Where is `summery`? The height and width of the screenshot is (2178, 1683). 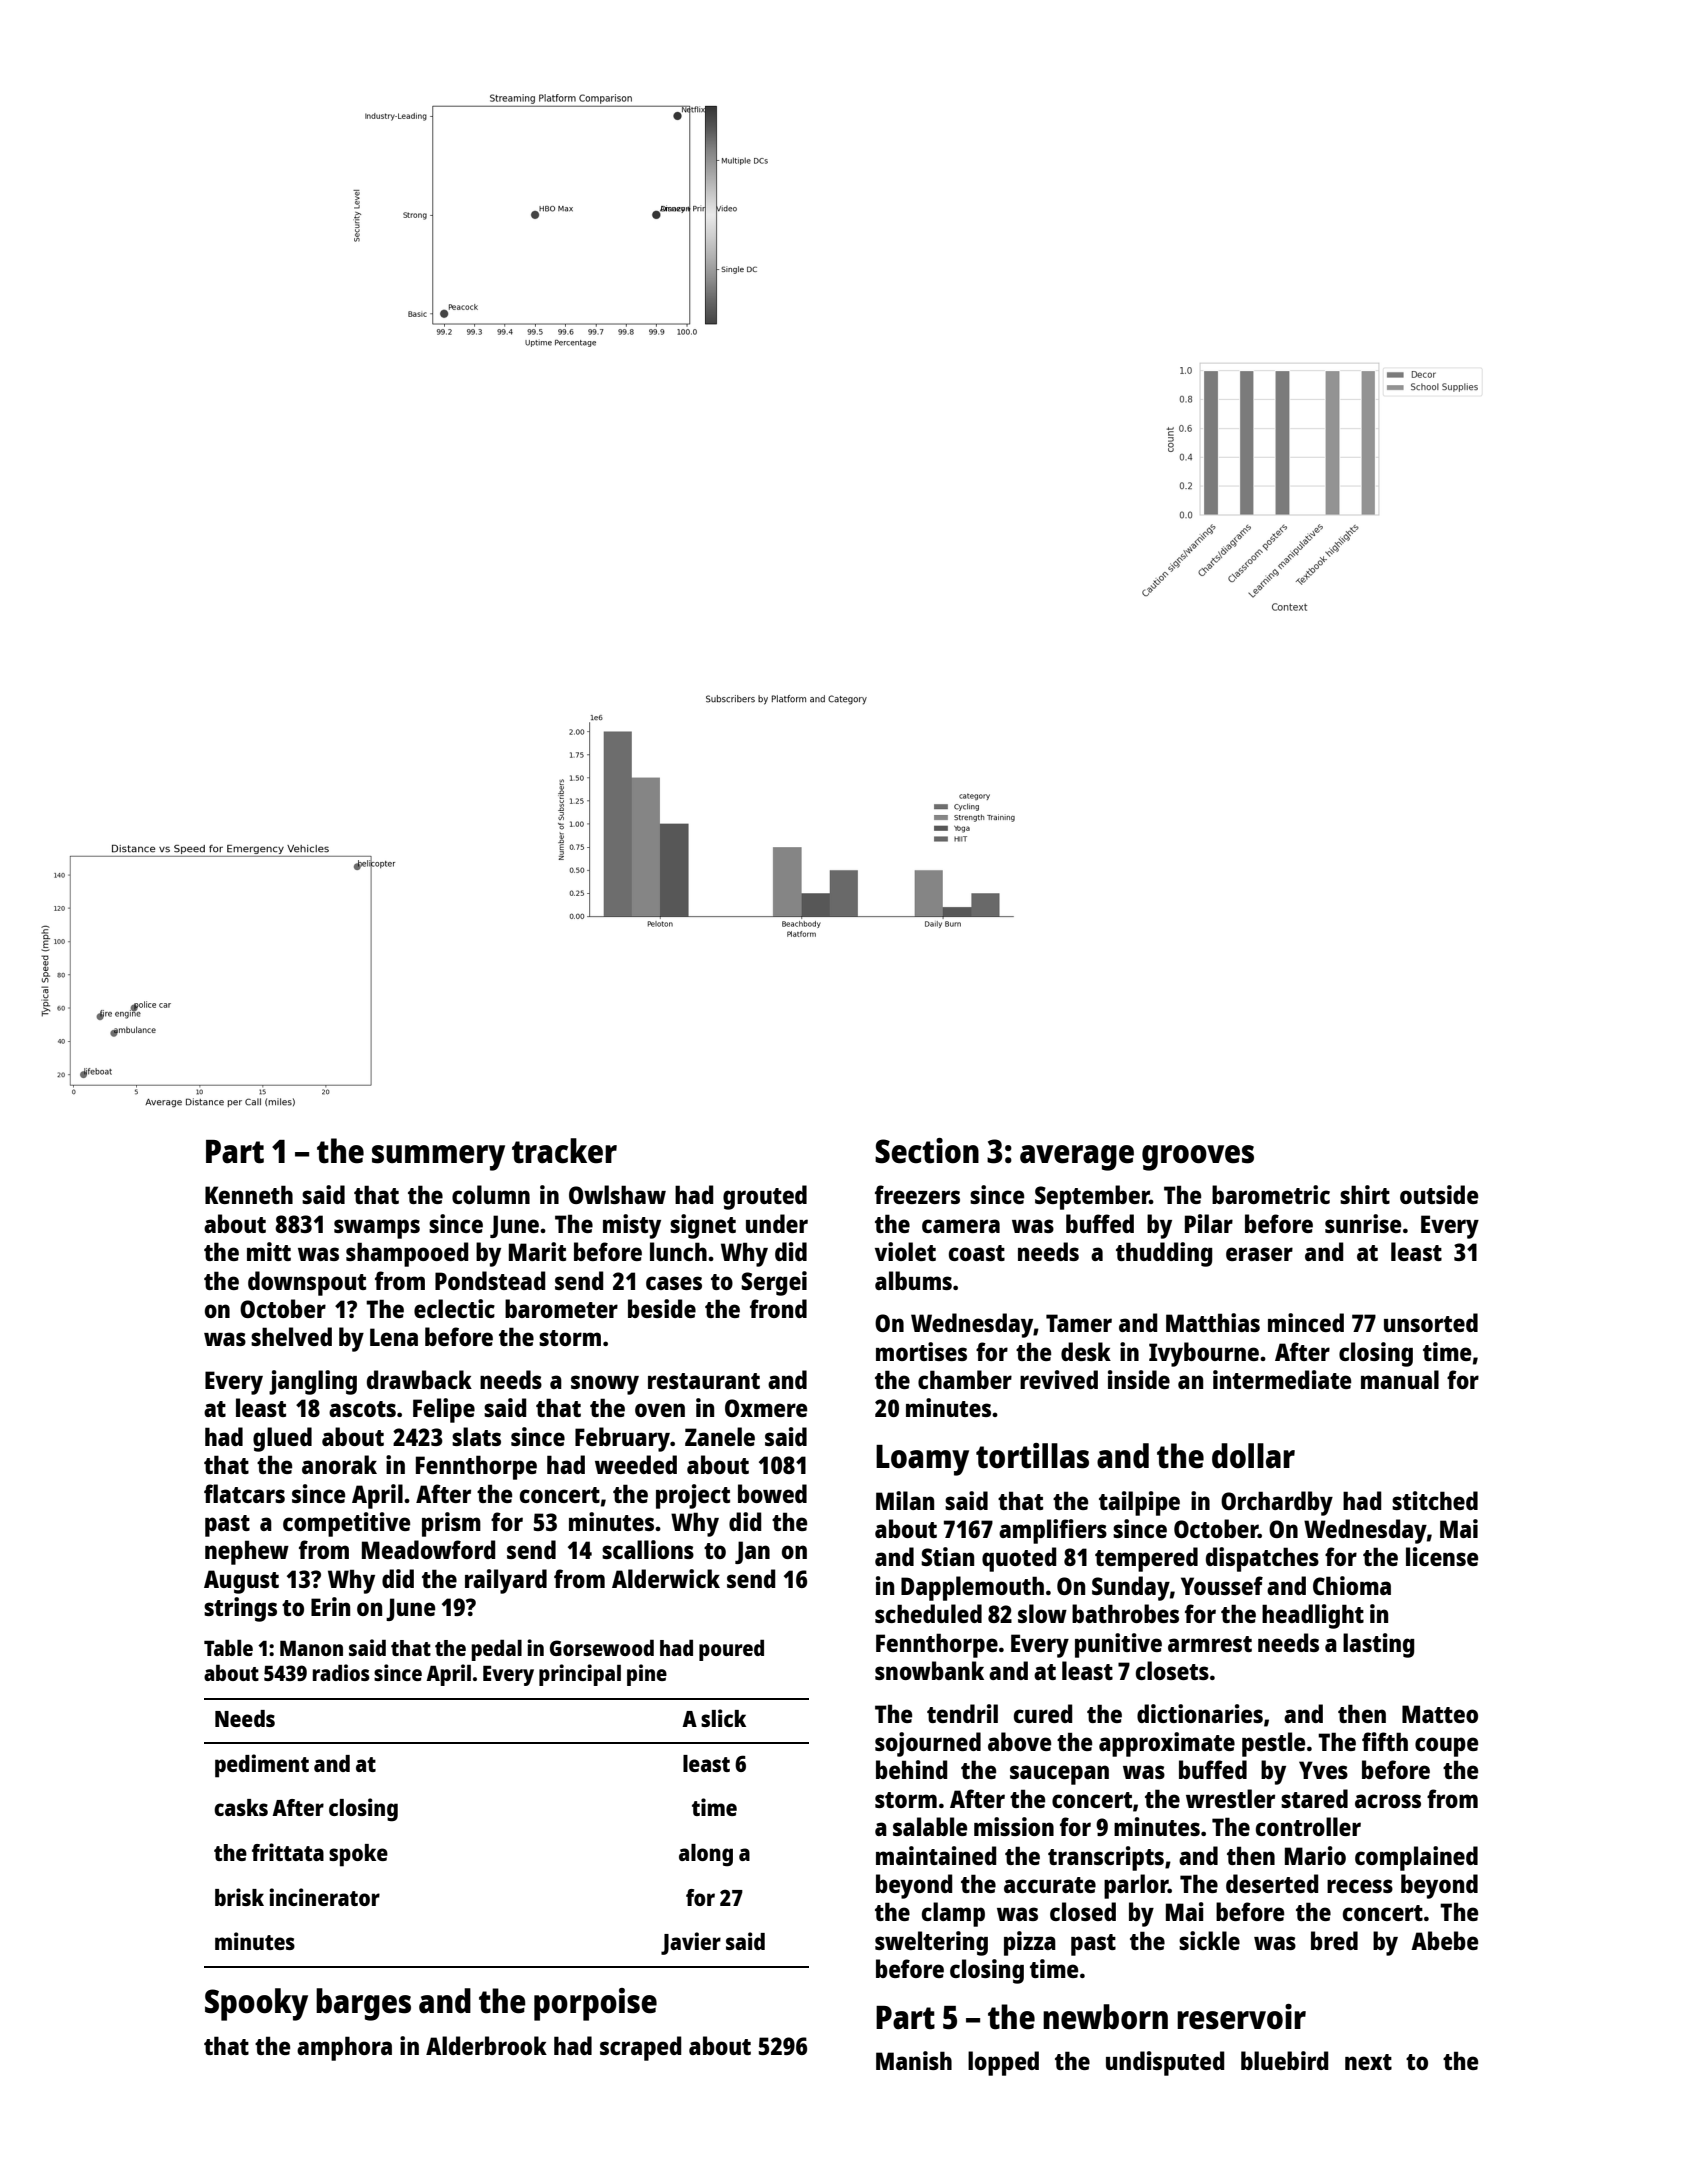
summery is located at coordinates (438, 1158).
